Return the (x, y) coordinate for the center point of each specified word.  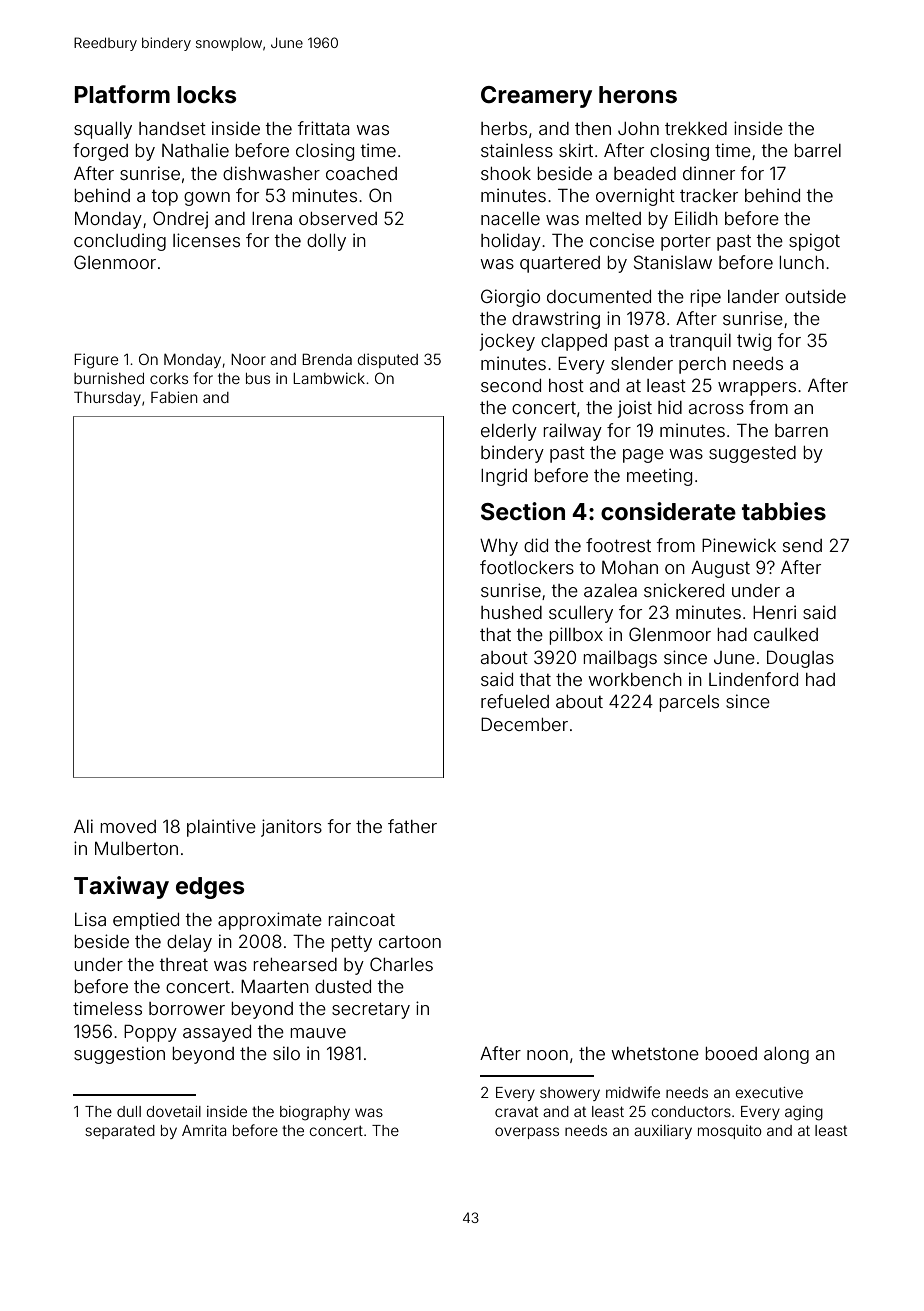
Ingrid (504, 477)
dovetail (174, 1111)
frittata (323, 128)
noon (547, 1055)
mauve (318, 1033)
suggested (752, 454)
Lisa (90, 919)
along (786, 1055)
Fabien (174, 397)
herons (638, 95)
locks (206, 95)
